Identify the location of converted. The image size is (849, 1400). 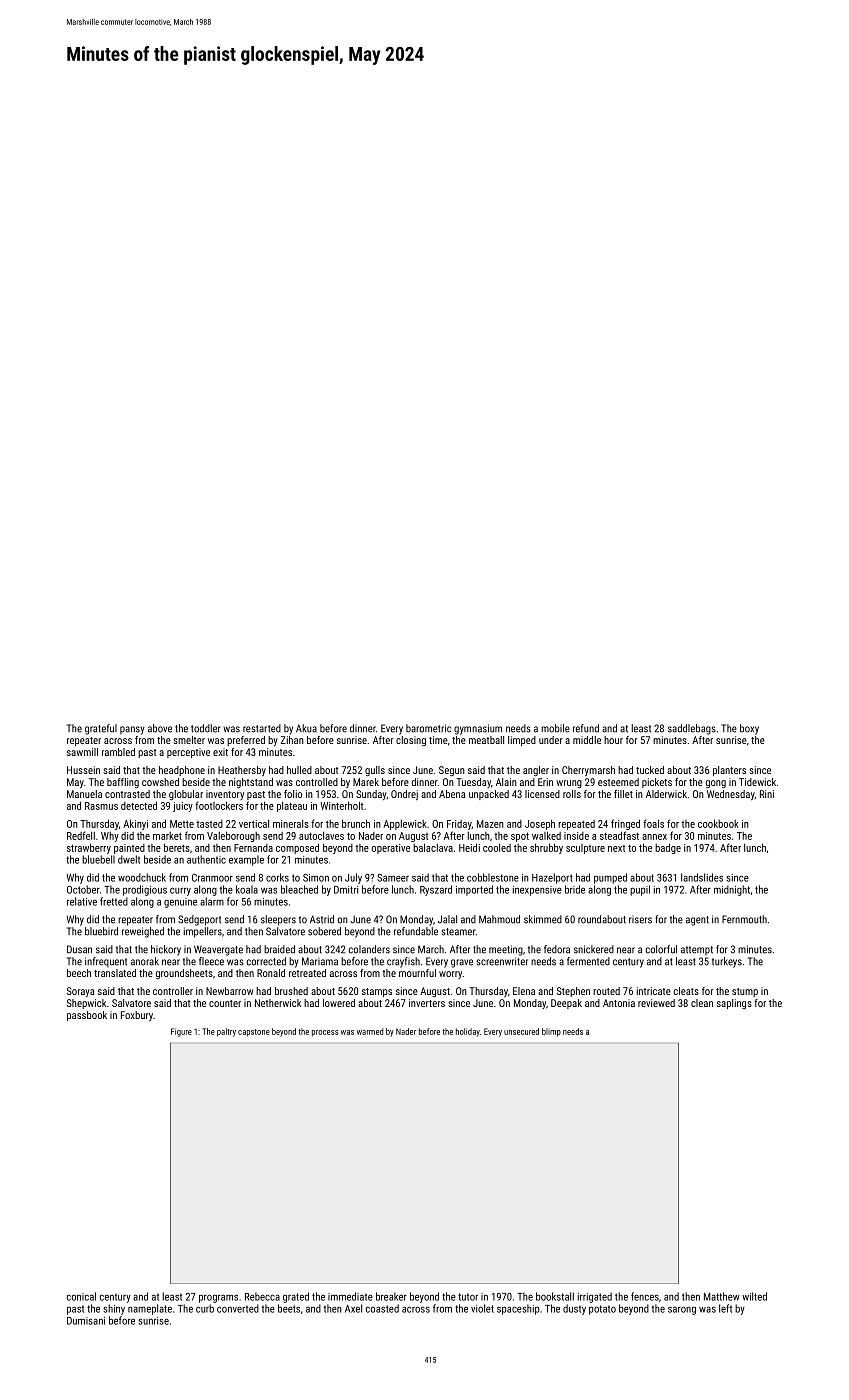
(238, 1308).
